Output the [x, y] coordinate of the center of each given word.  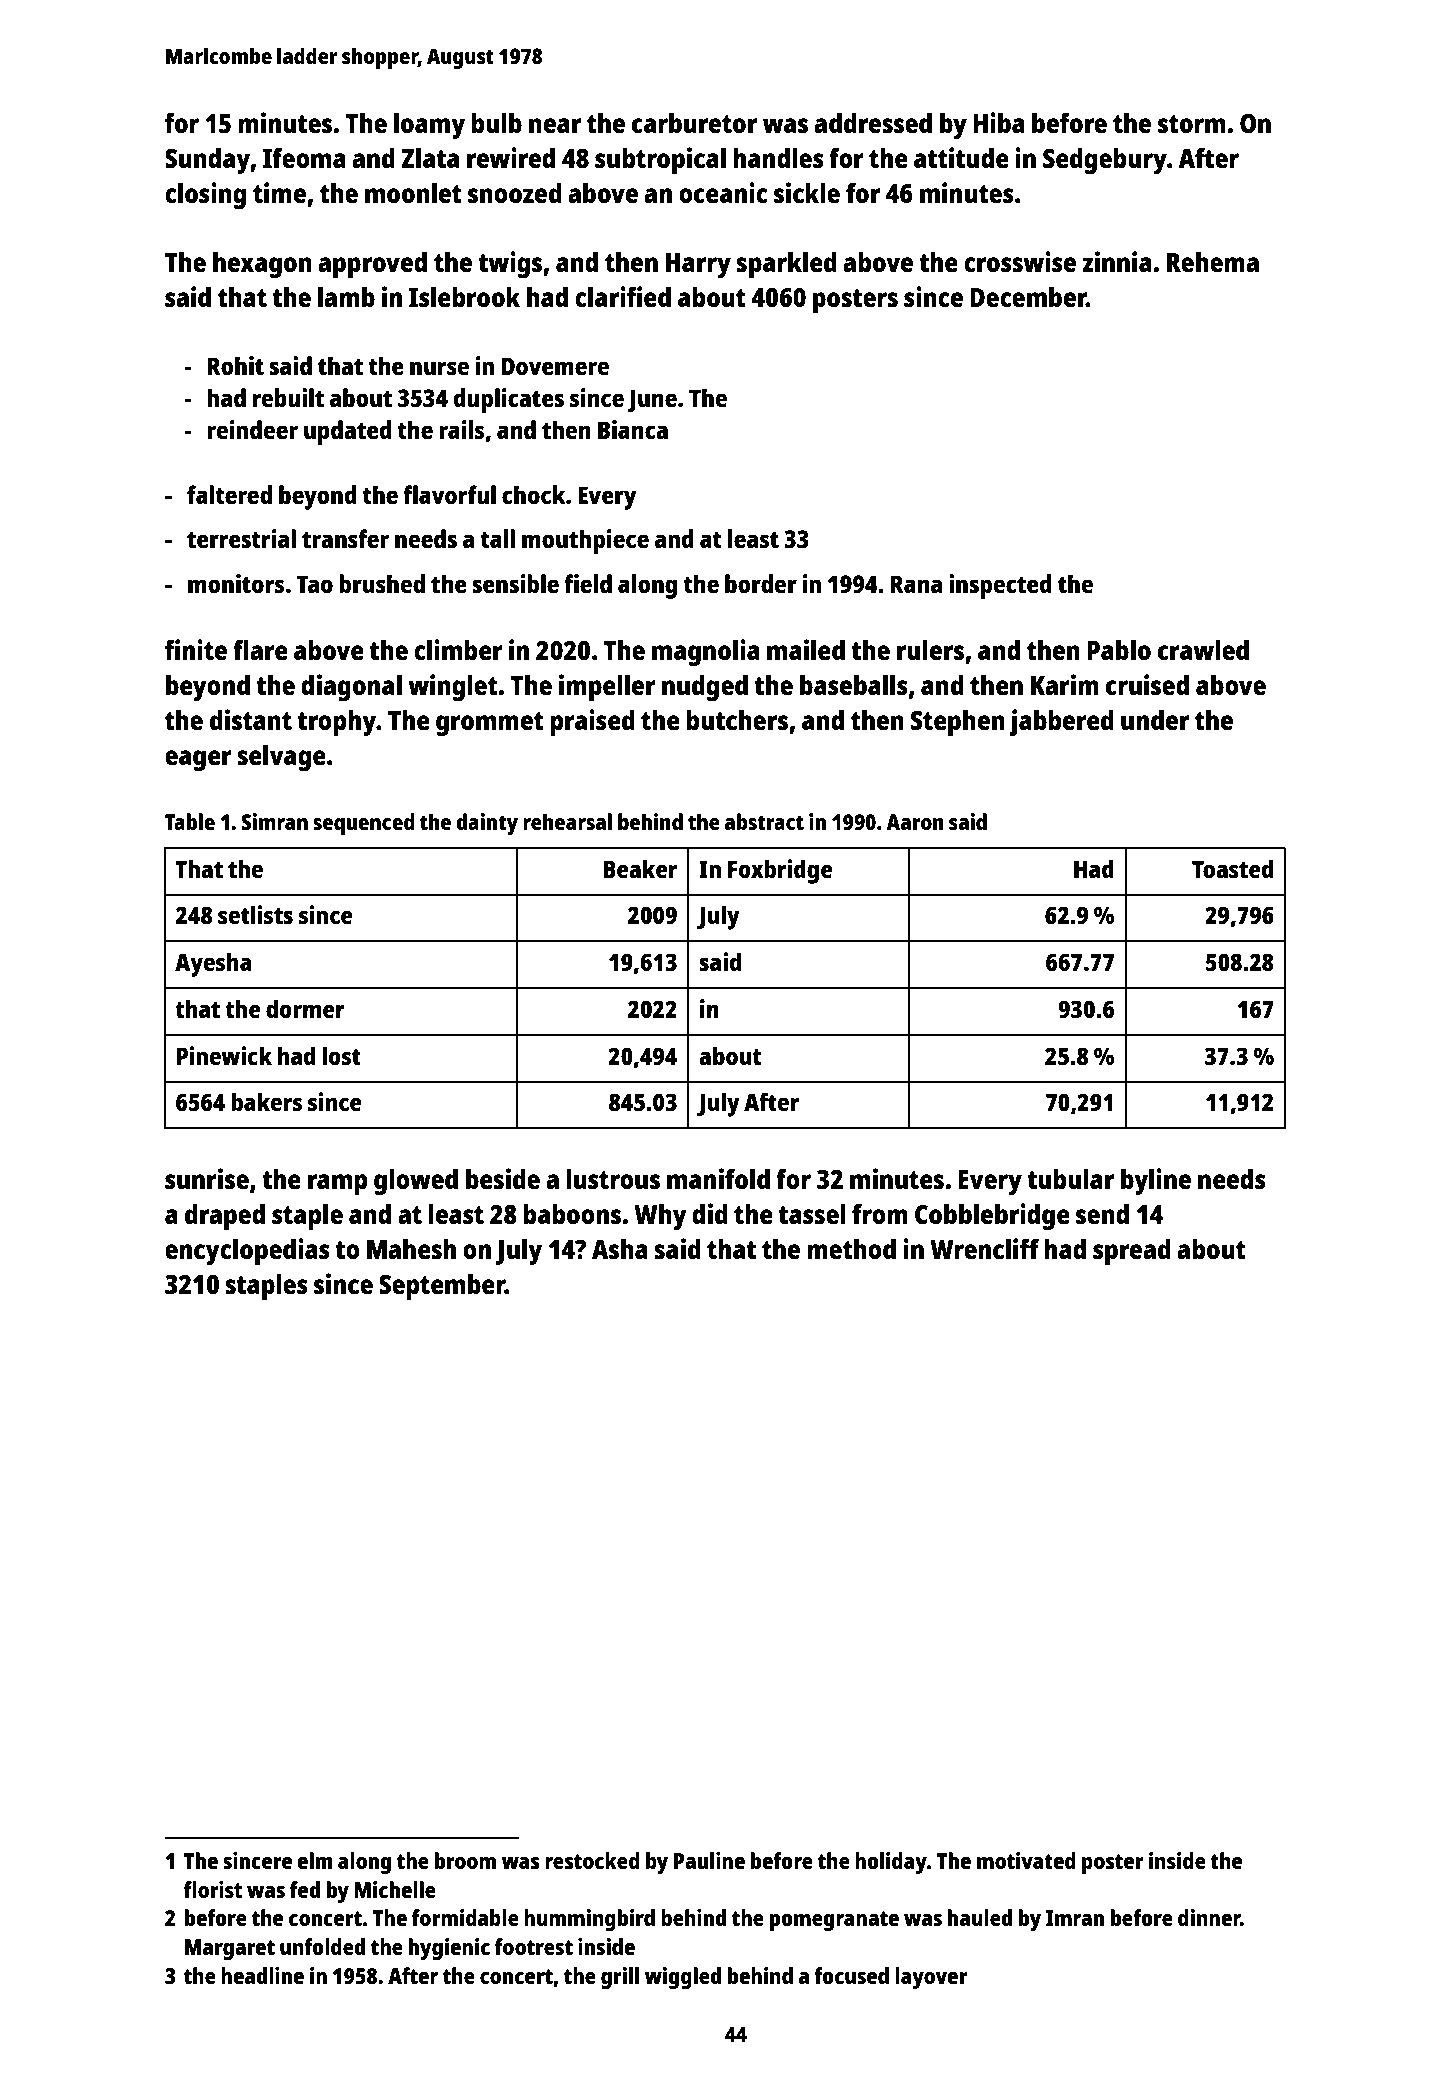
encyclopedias [247, 1251]
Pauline [709, 1860]
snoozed [515, 193]
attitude [961, 157]
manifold [718, 1178]
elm [314, 1860]
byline [1156, 1181]
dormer [305, 1008]
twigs [510, 264]
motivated [1026, 1860]
